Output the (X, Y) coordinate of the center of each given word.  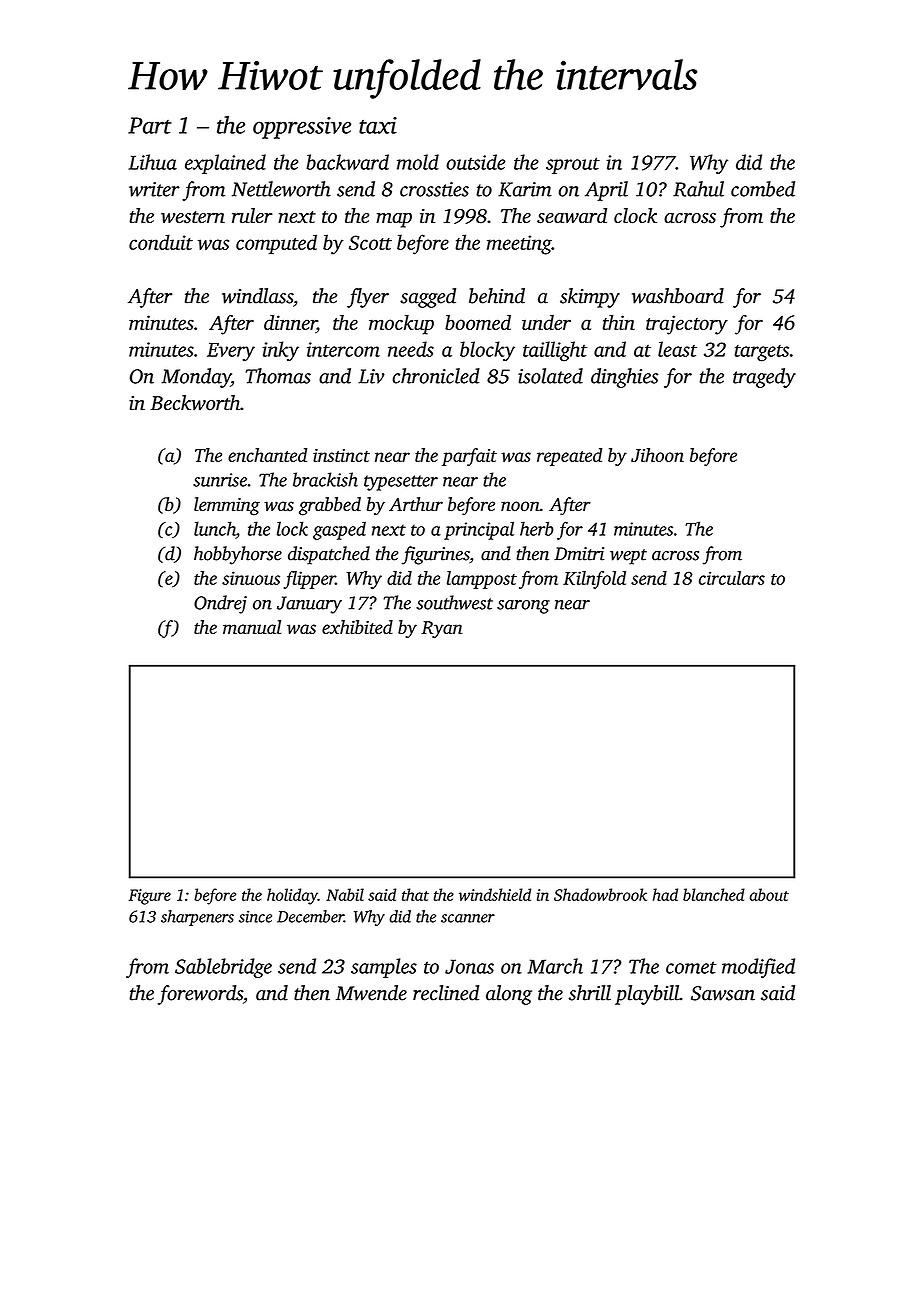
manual (252, 627)
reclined (446, 993)
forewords (200, 995)
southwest (454, 602)
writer (154, 189)
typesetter (401, 483)
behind (497, 296)
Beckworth (195, 403)
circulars (732, 578)
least (677, 349)
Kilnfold (594, 580)
